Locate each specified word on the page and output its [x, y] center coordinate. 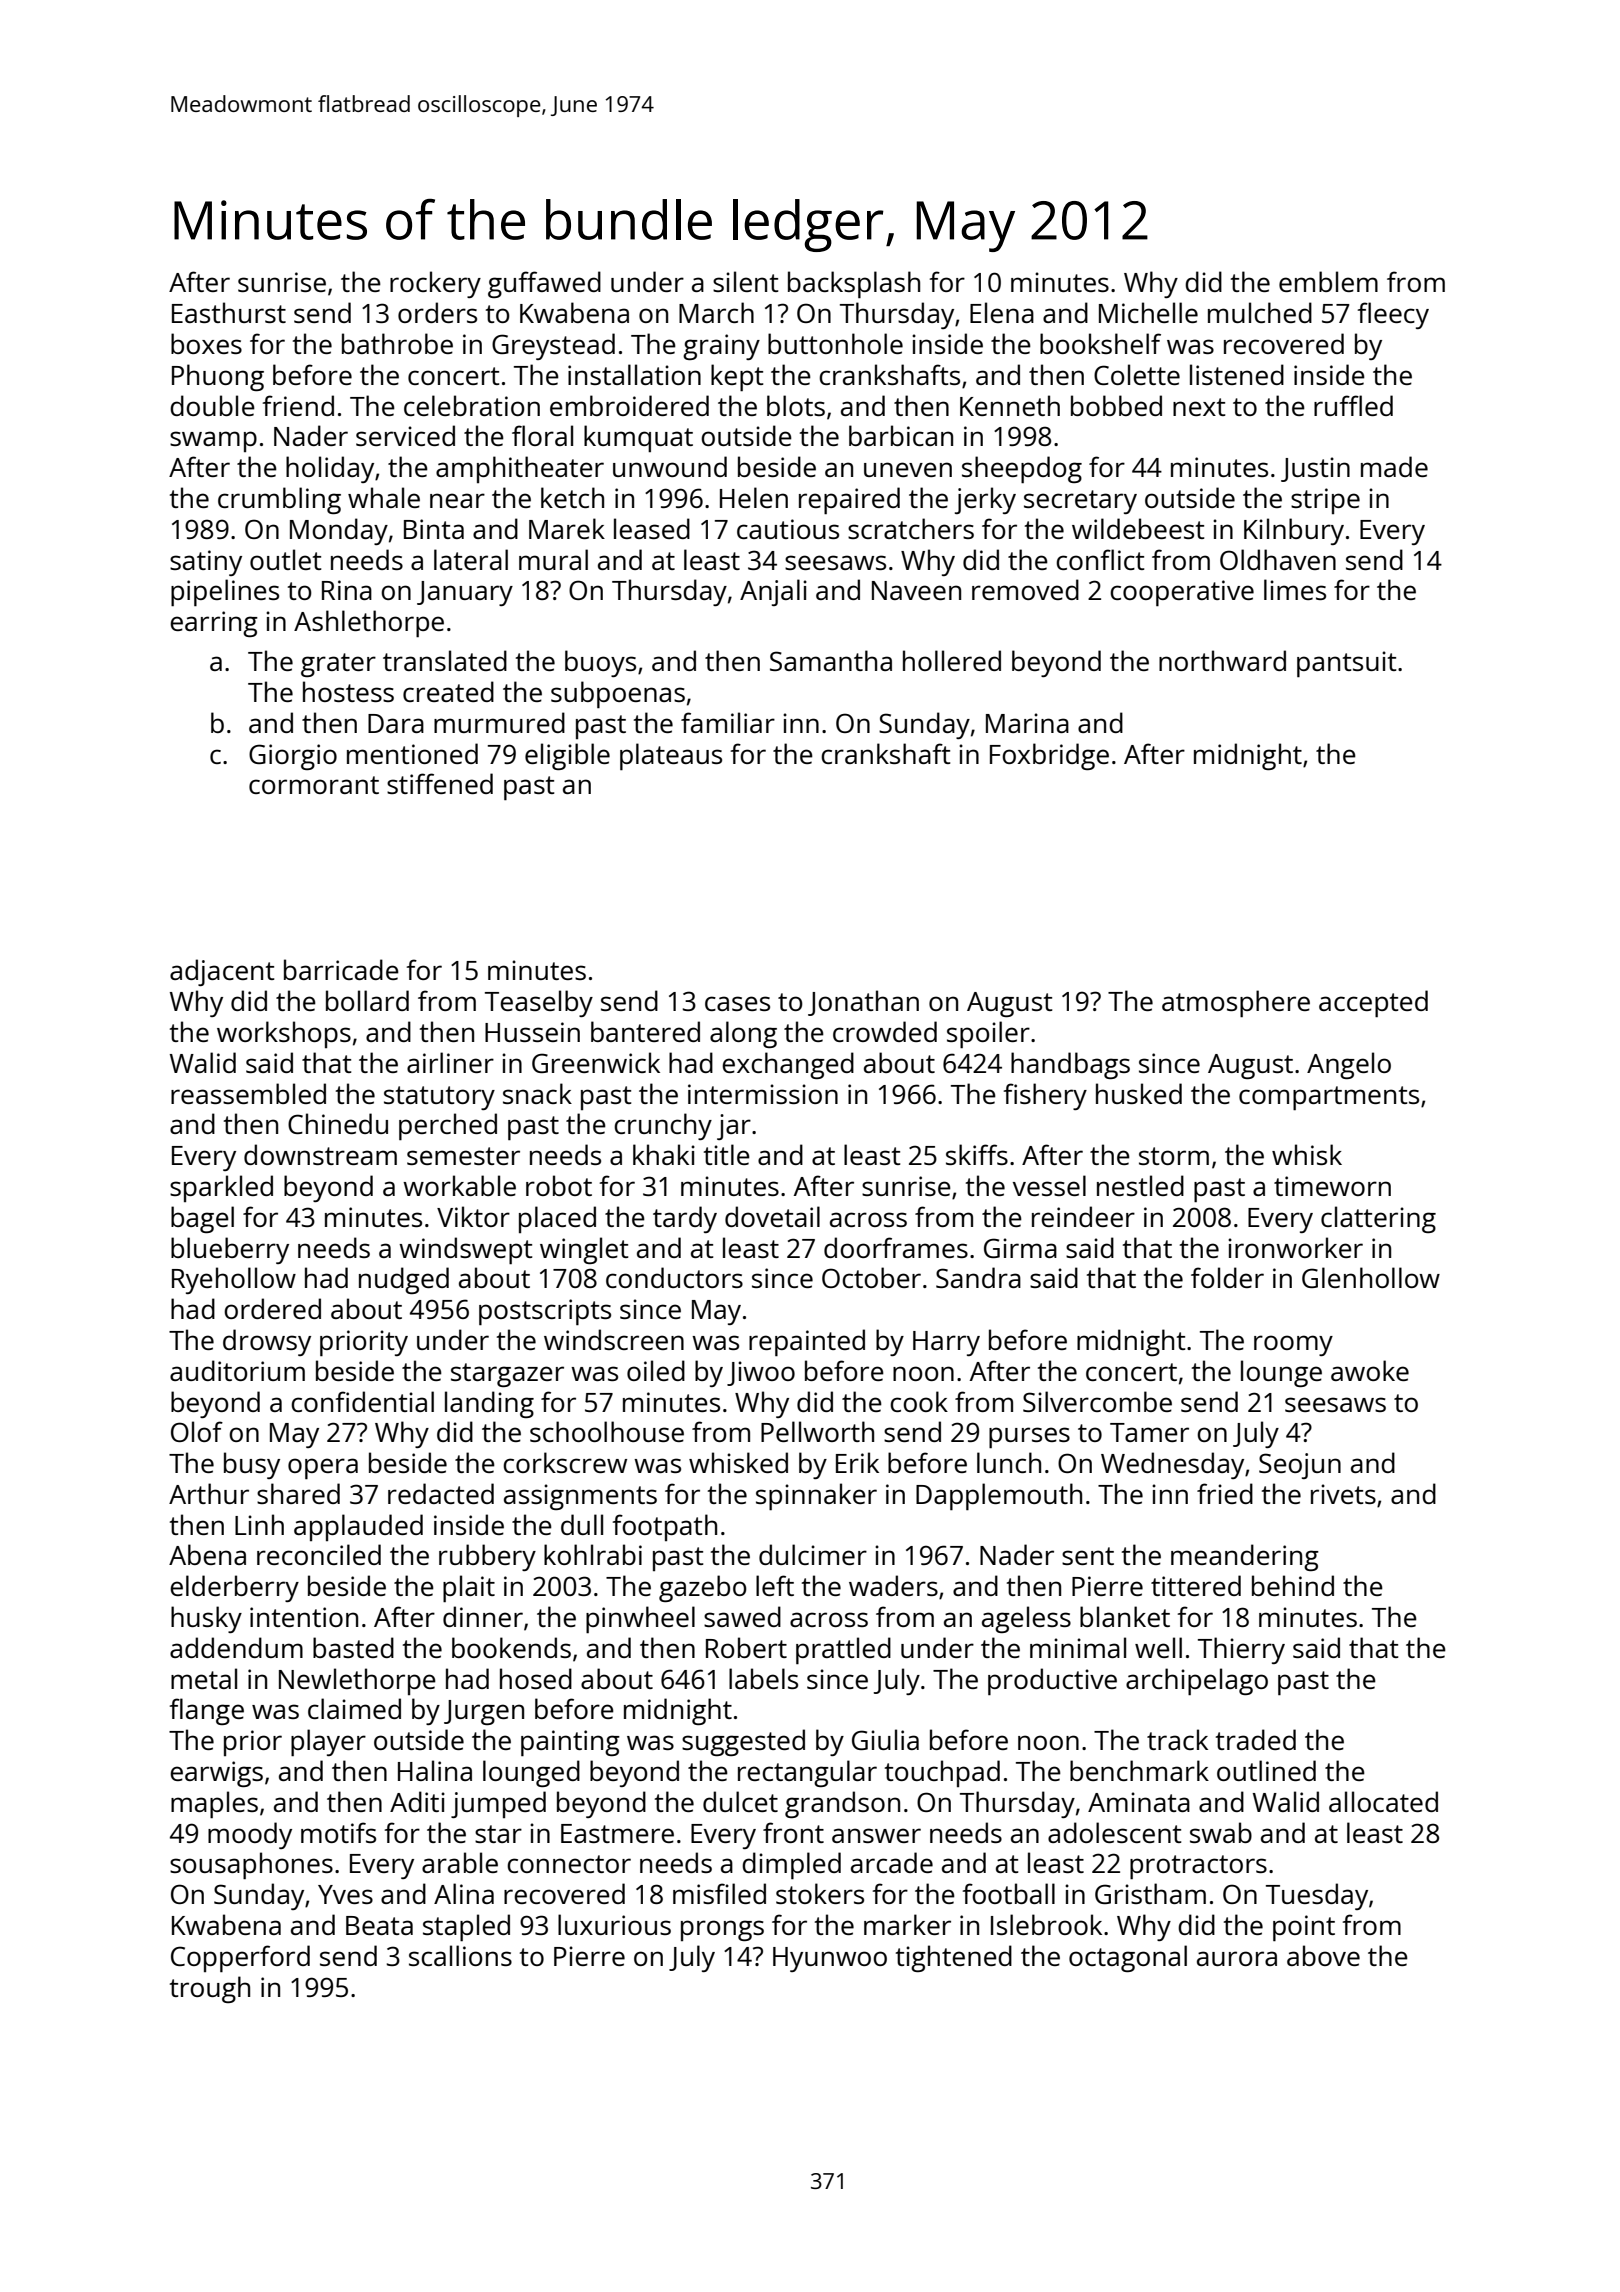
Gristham [1150, 1893]
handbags [1070, 1065]
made [1394, 466]
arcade [892, 1862]
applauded [358, 1527]
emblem [1328, 281]
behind [1293, 1585]
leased [652, 528]
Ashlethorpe [369, 623]
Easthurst [229, 312]
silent [745, 281]
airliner [450, 1062]
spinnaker [816, 1496]
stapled [466, 1927]
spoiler [988, 1034]
